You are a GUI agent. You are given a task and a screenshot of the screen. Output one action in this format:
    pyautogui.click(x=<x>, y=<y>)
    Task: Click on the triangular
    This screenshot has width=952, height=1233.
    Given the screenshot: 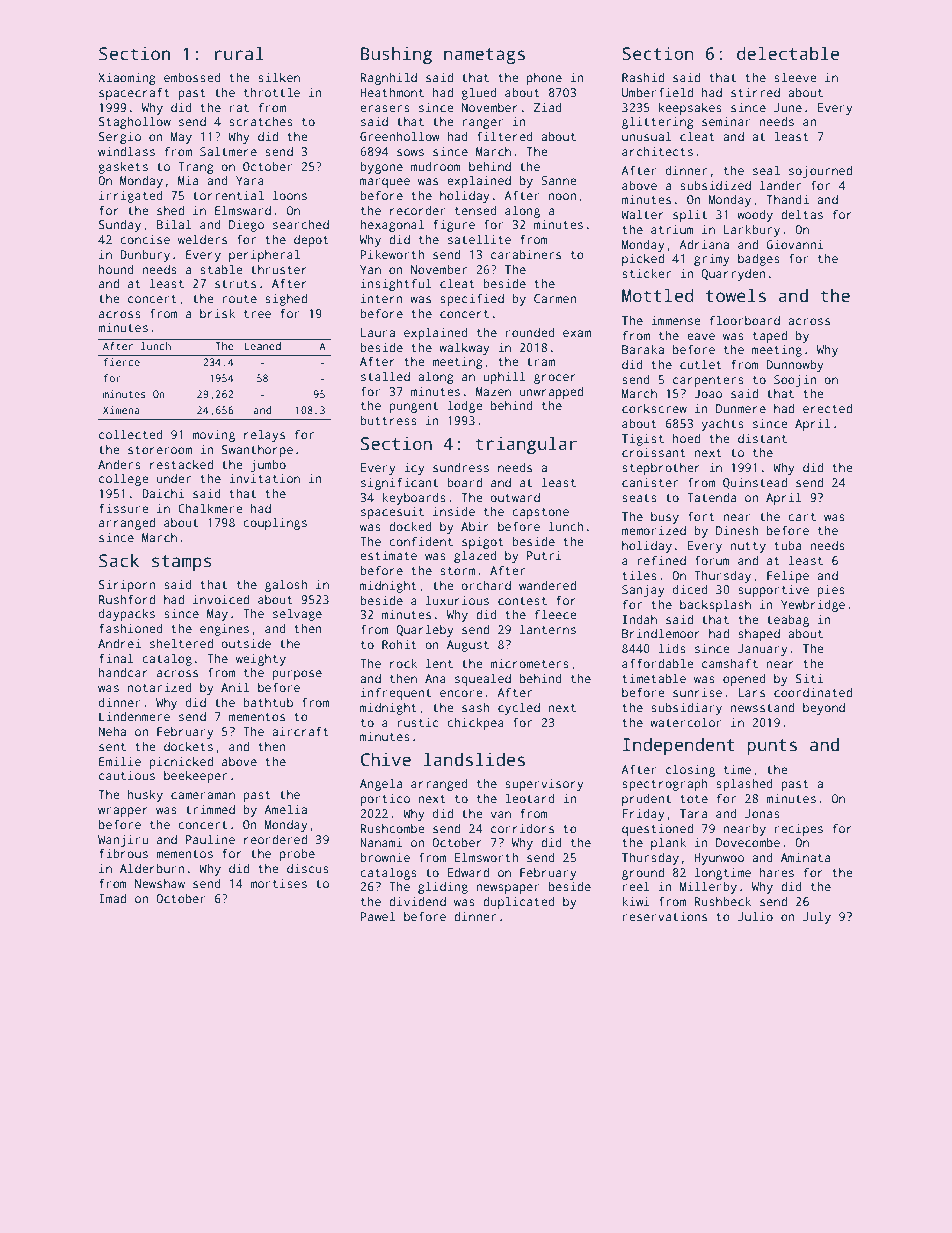 What is the action you would take?
    pyautogui.click(x=526, y=445)
